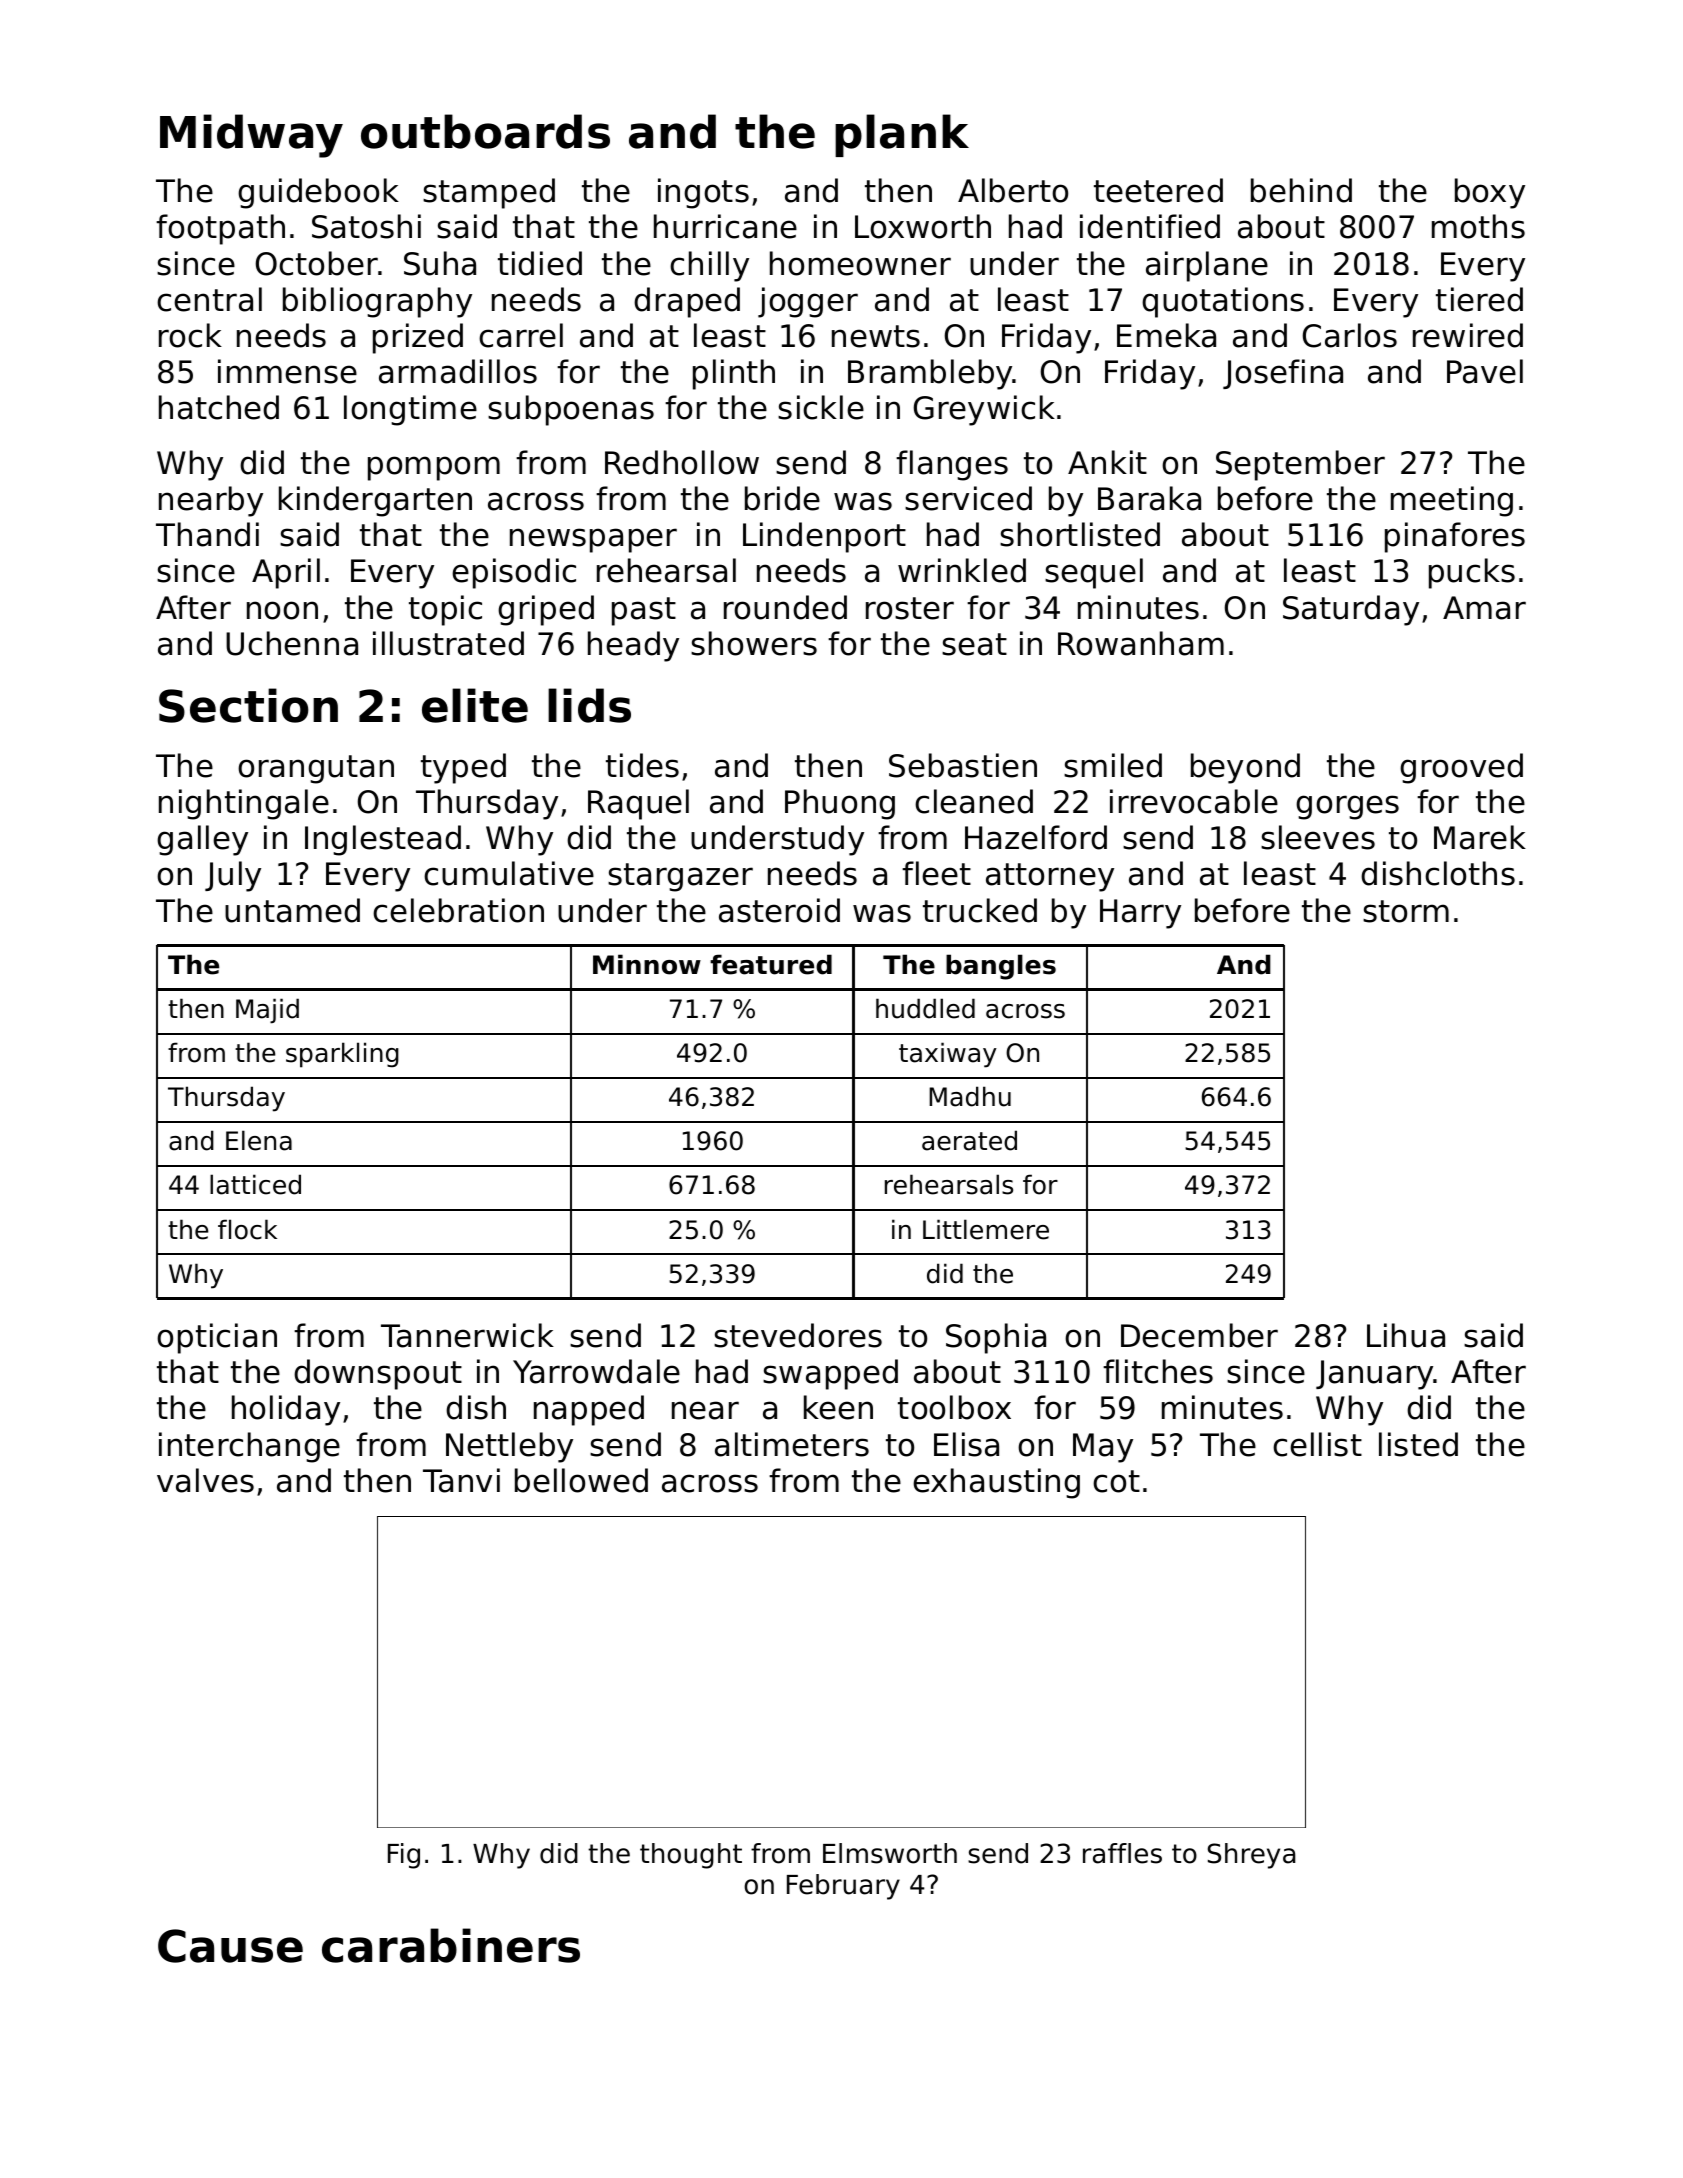  What do you see at coordinates (404, 1856) in the image?
I see `Fig` at bounding box center [404, 1856].
